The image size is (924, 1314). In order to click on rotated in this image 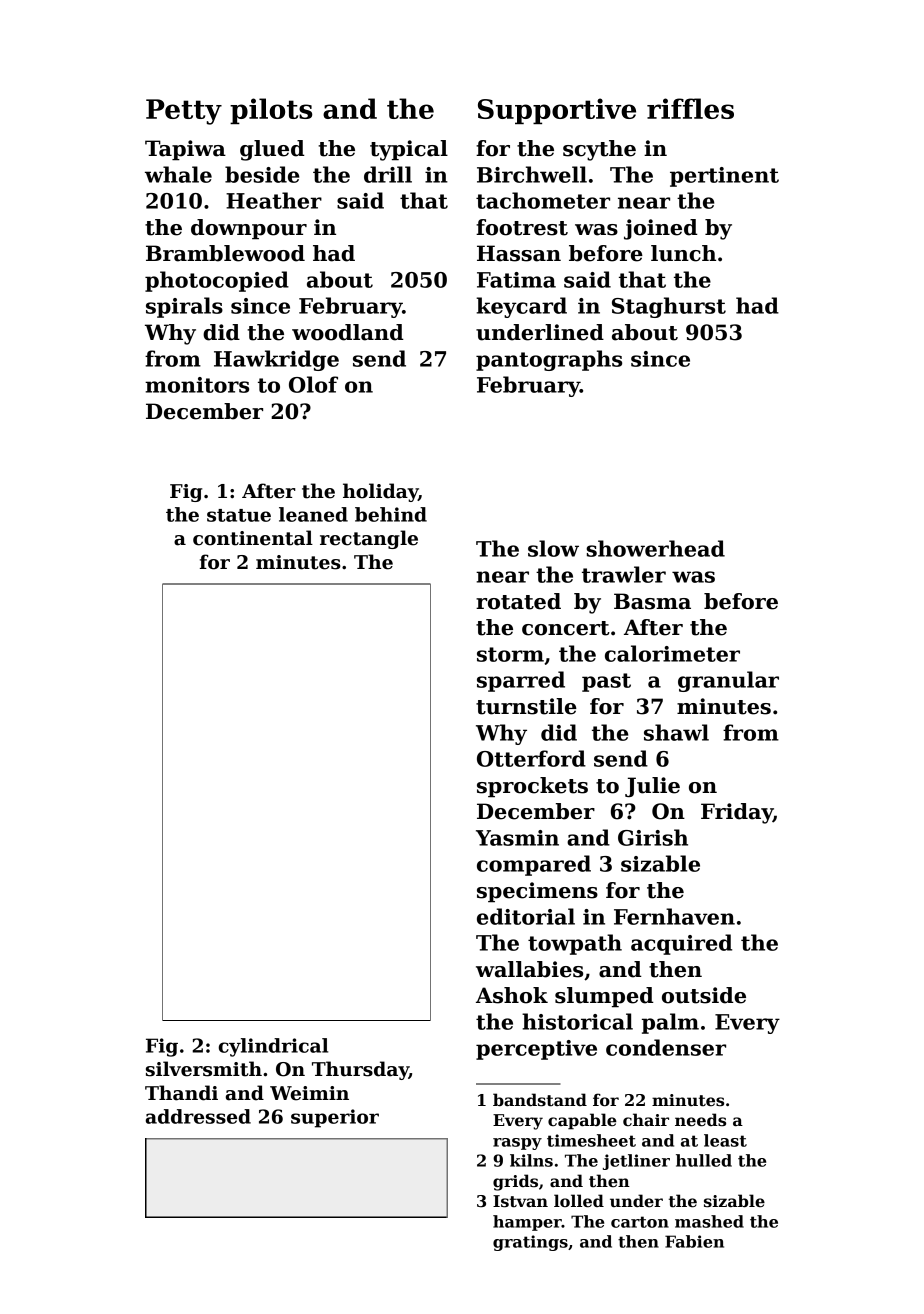, I will do `click(518, 601)`.
